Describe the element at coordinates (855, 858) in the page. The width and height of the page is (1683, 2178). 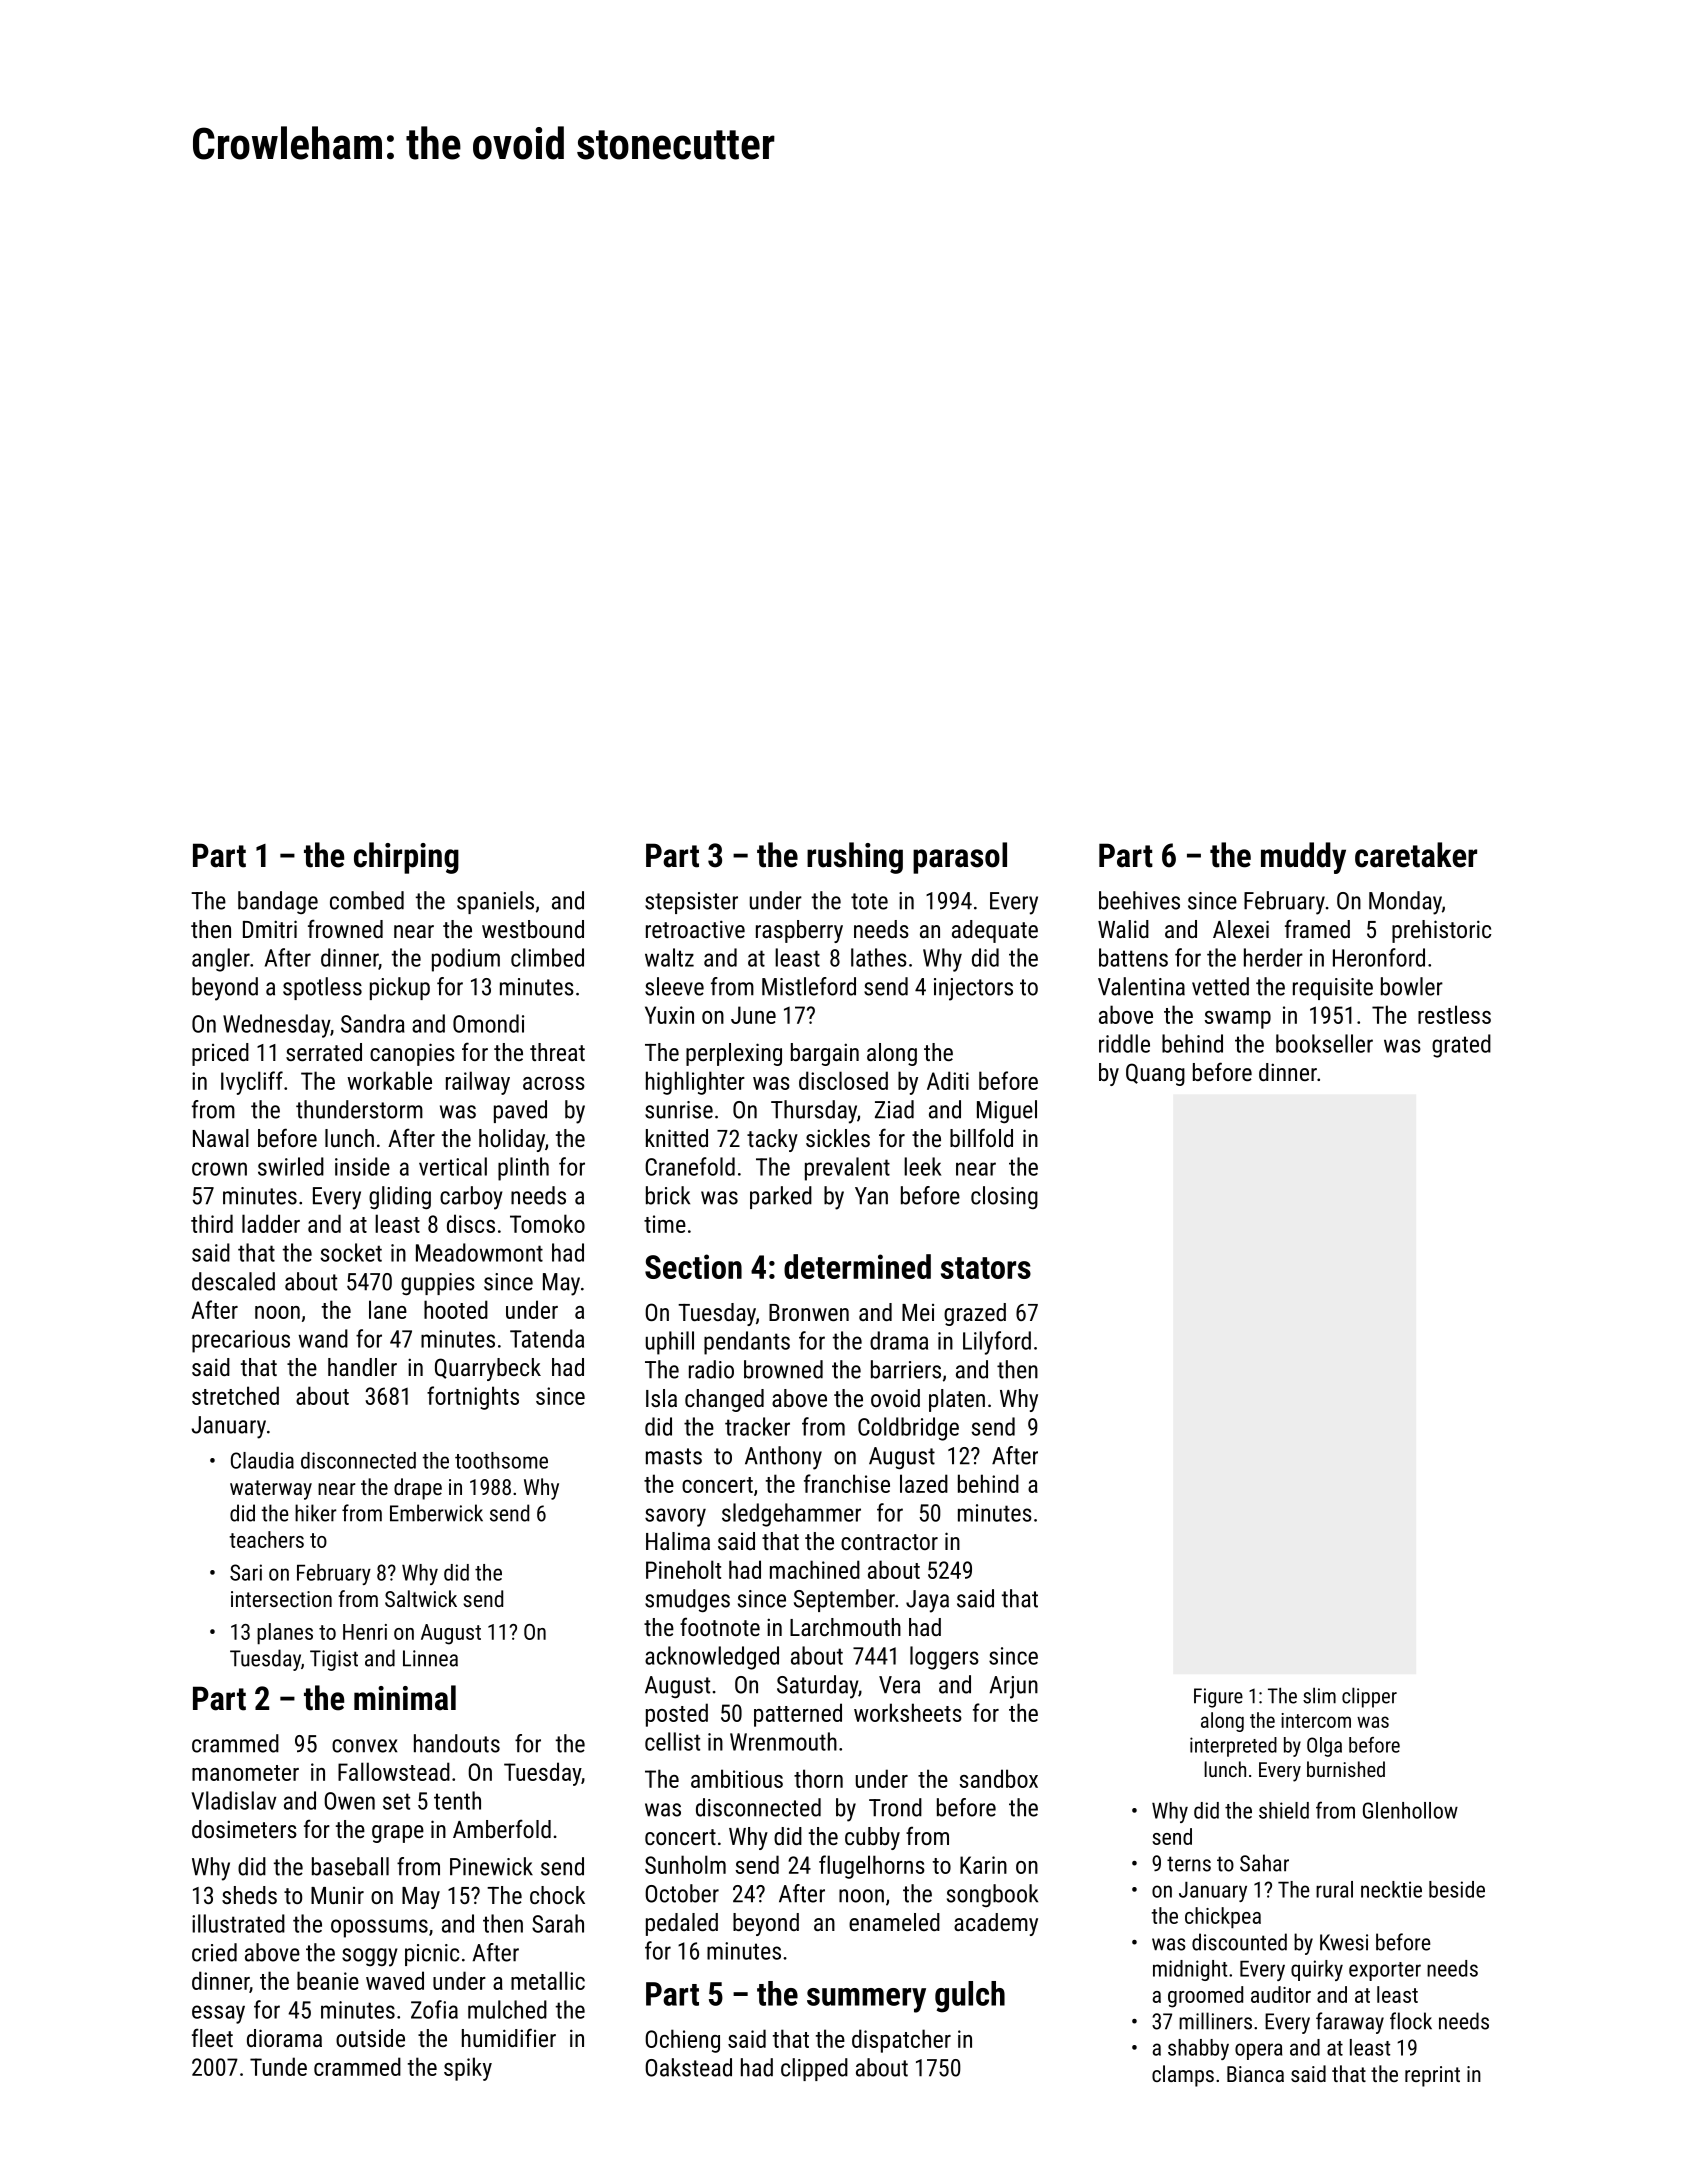
I see `rushing` at that location.
